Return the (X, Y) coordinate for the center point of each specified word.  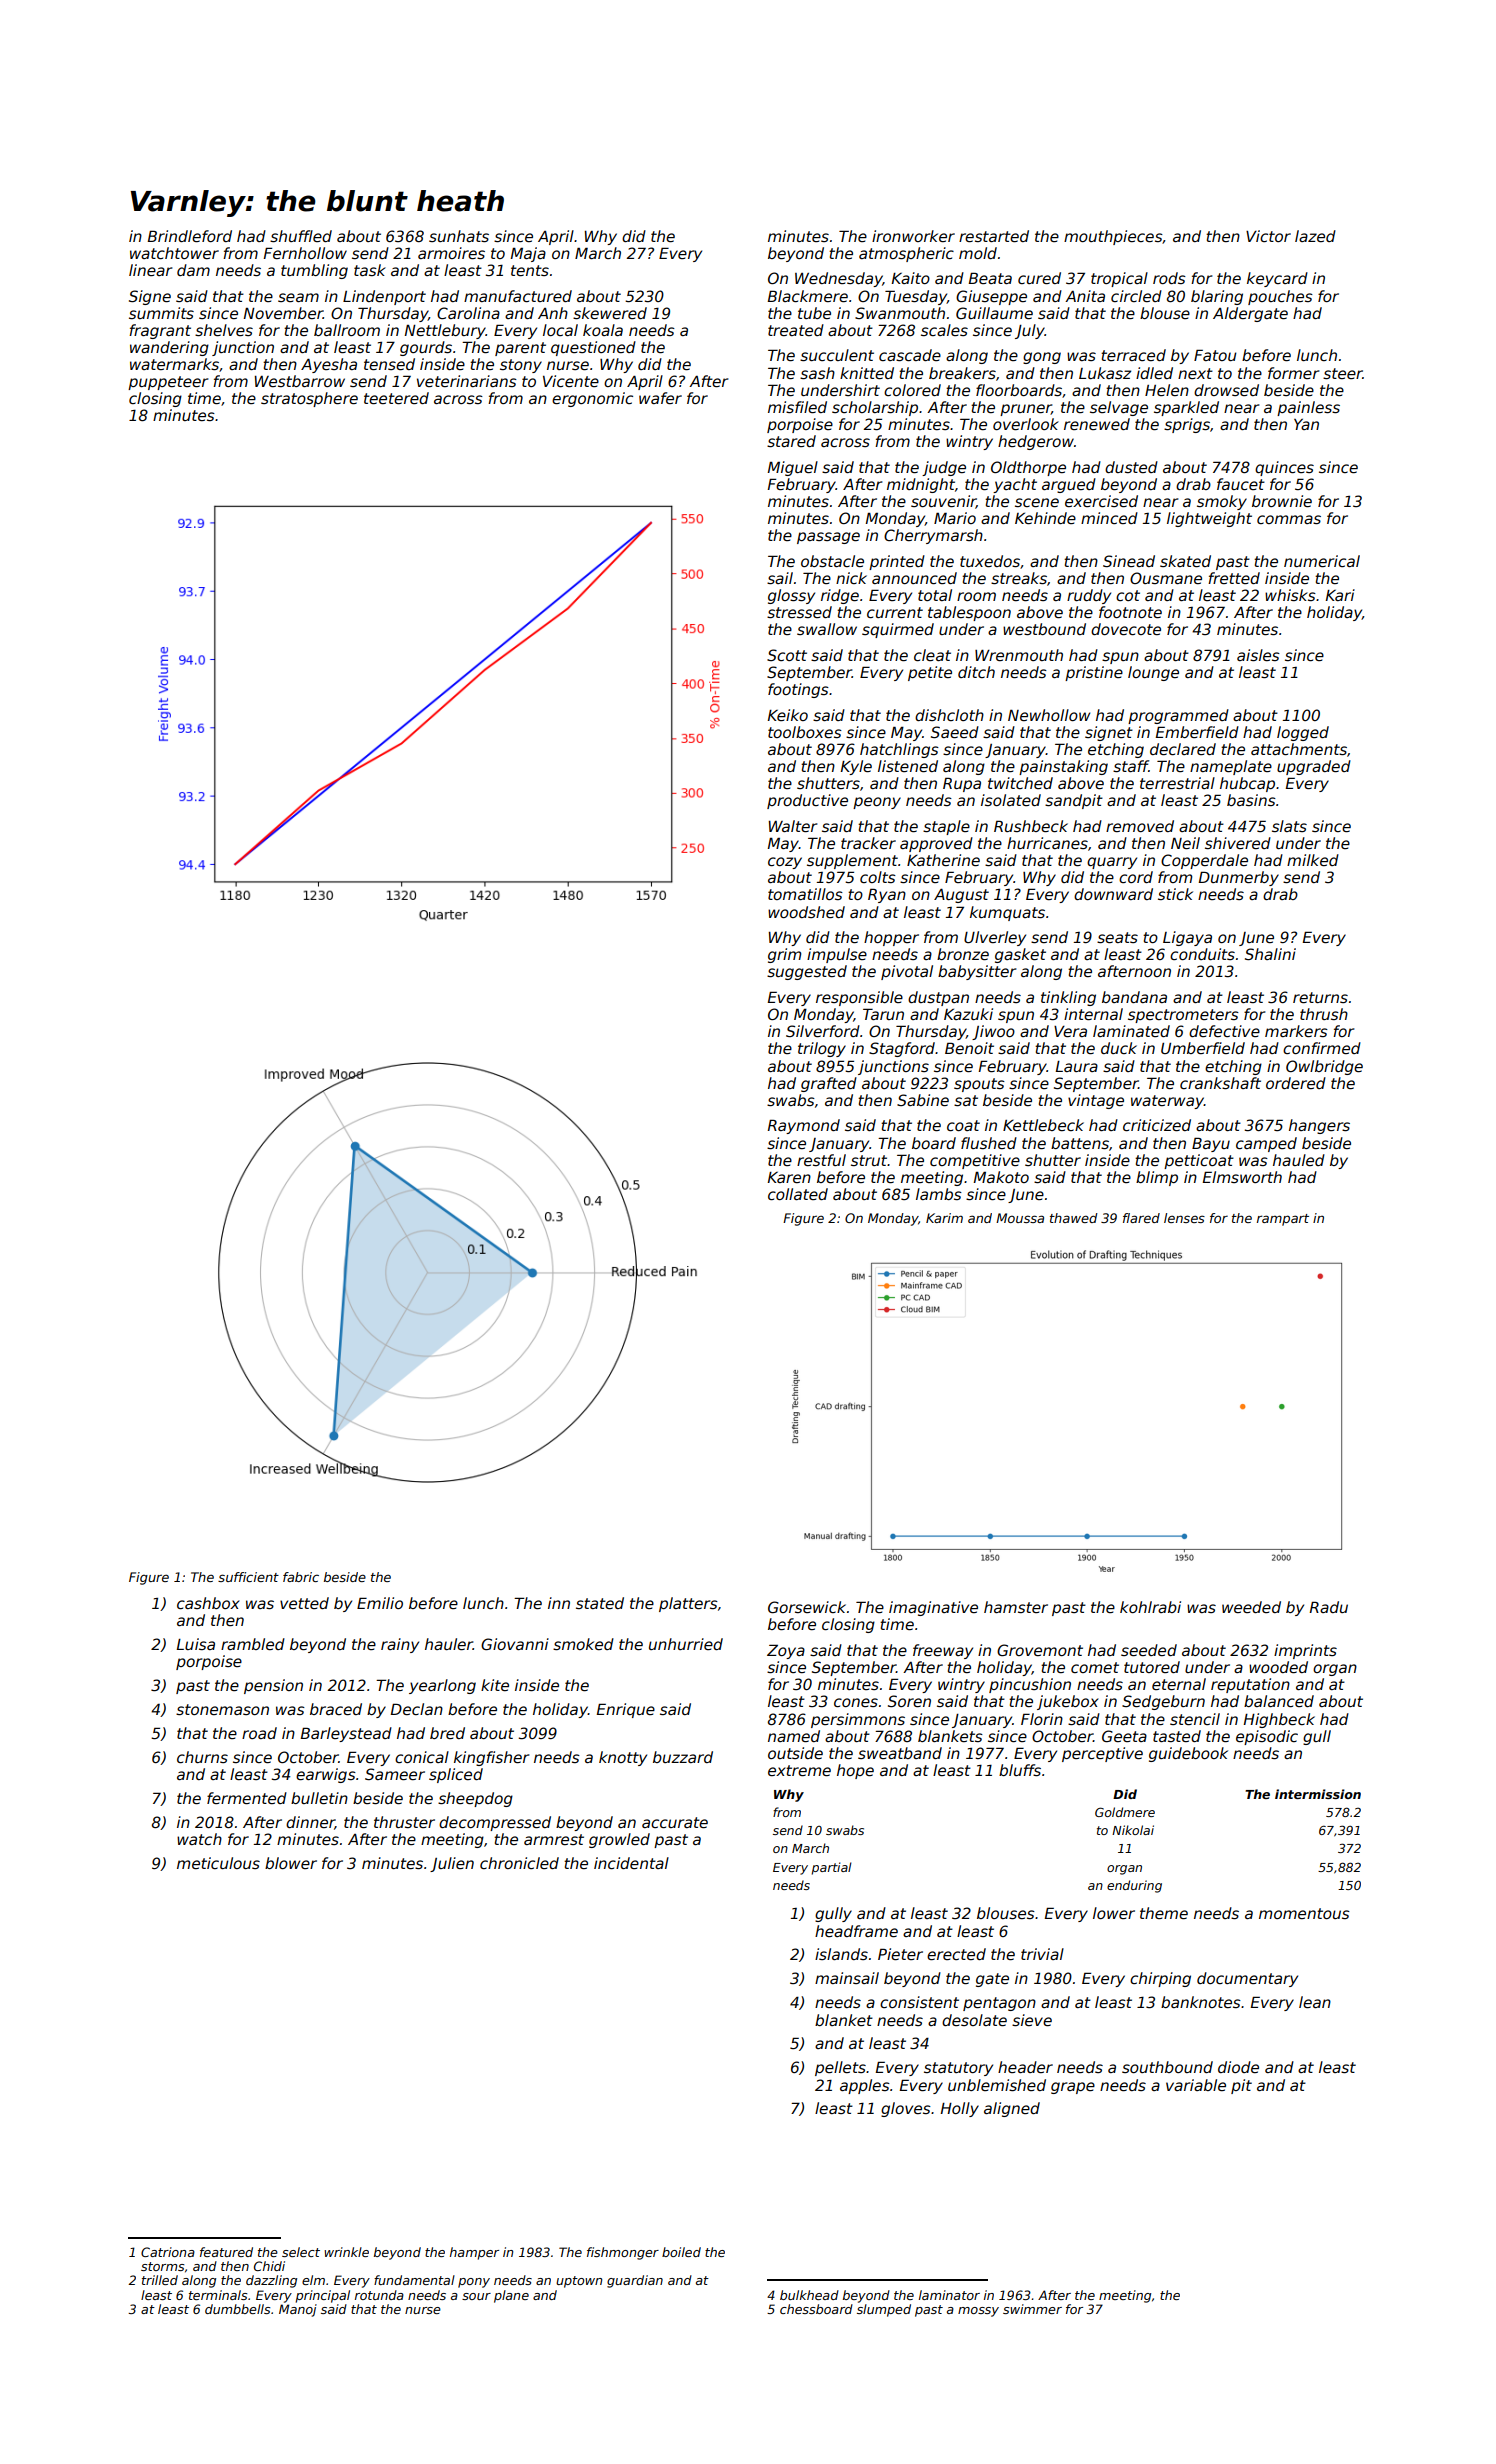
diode (1238, 2067)
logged (1303, 733)
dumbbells (237, 2309)
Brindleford (189, 236)
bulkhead (809, 2295)
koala (603, 330)
